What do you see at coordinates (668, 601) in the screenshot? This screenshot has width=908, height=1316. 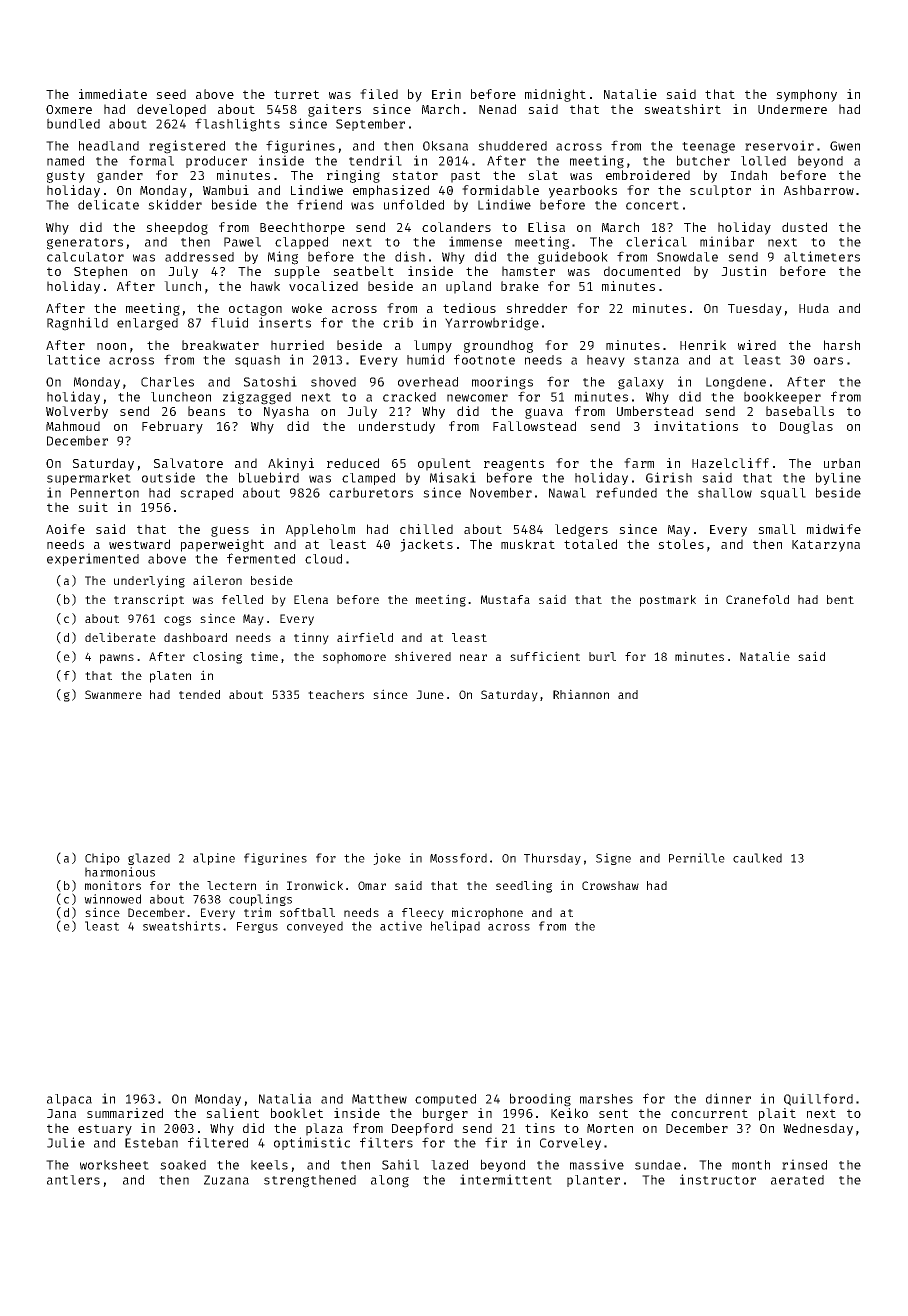 I see `postmark` at bounding box center [668, 601].
